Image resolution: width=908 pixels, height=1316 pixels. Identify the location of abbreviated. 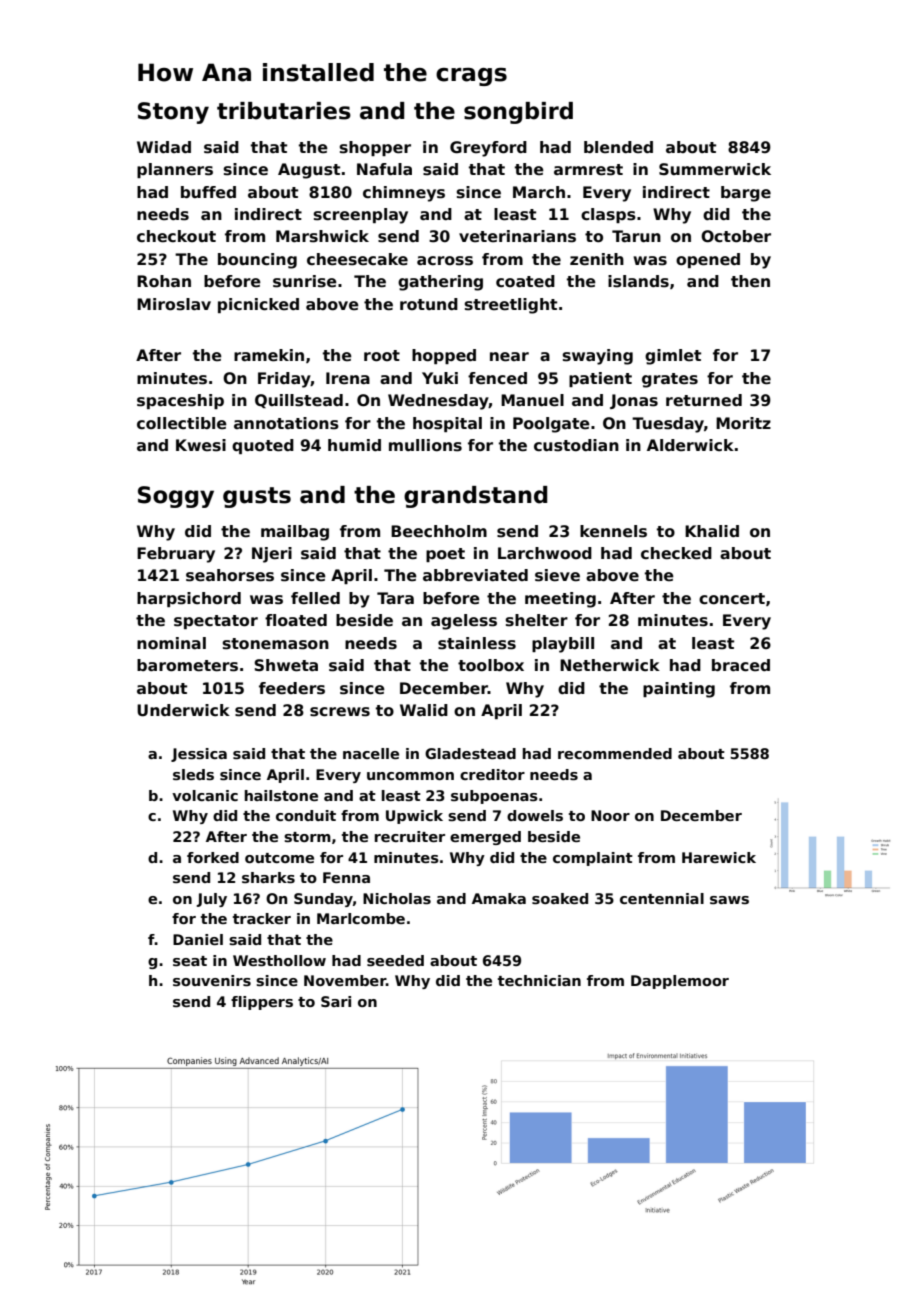
(475, 575).
